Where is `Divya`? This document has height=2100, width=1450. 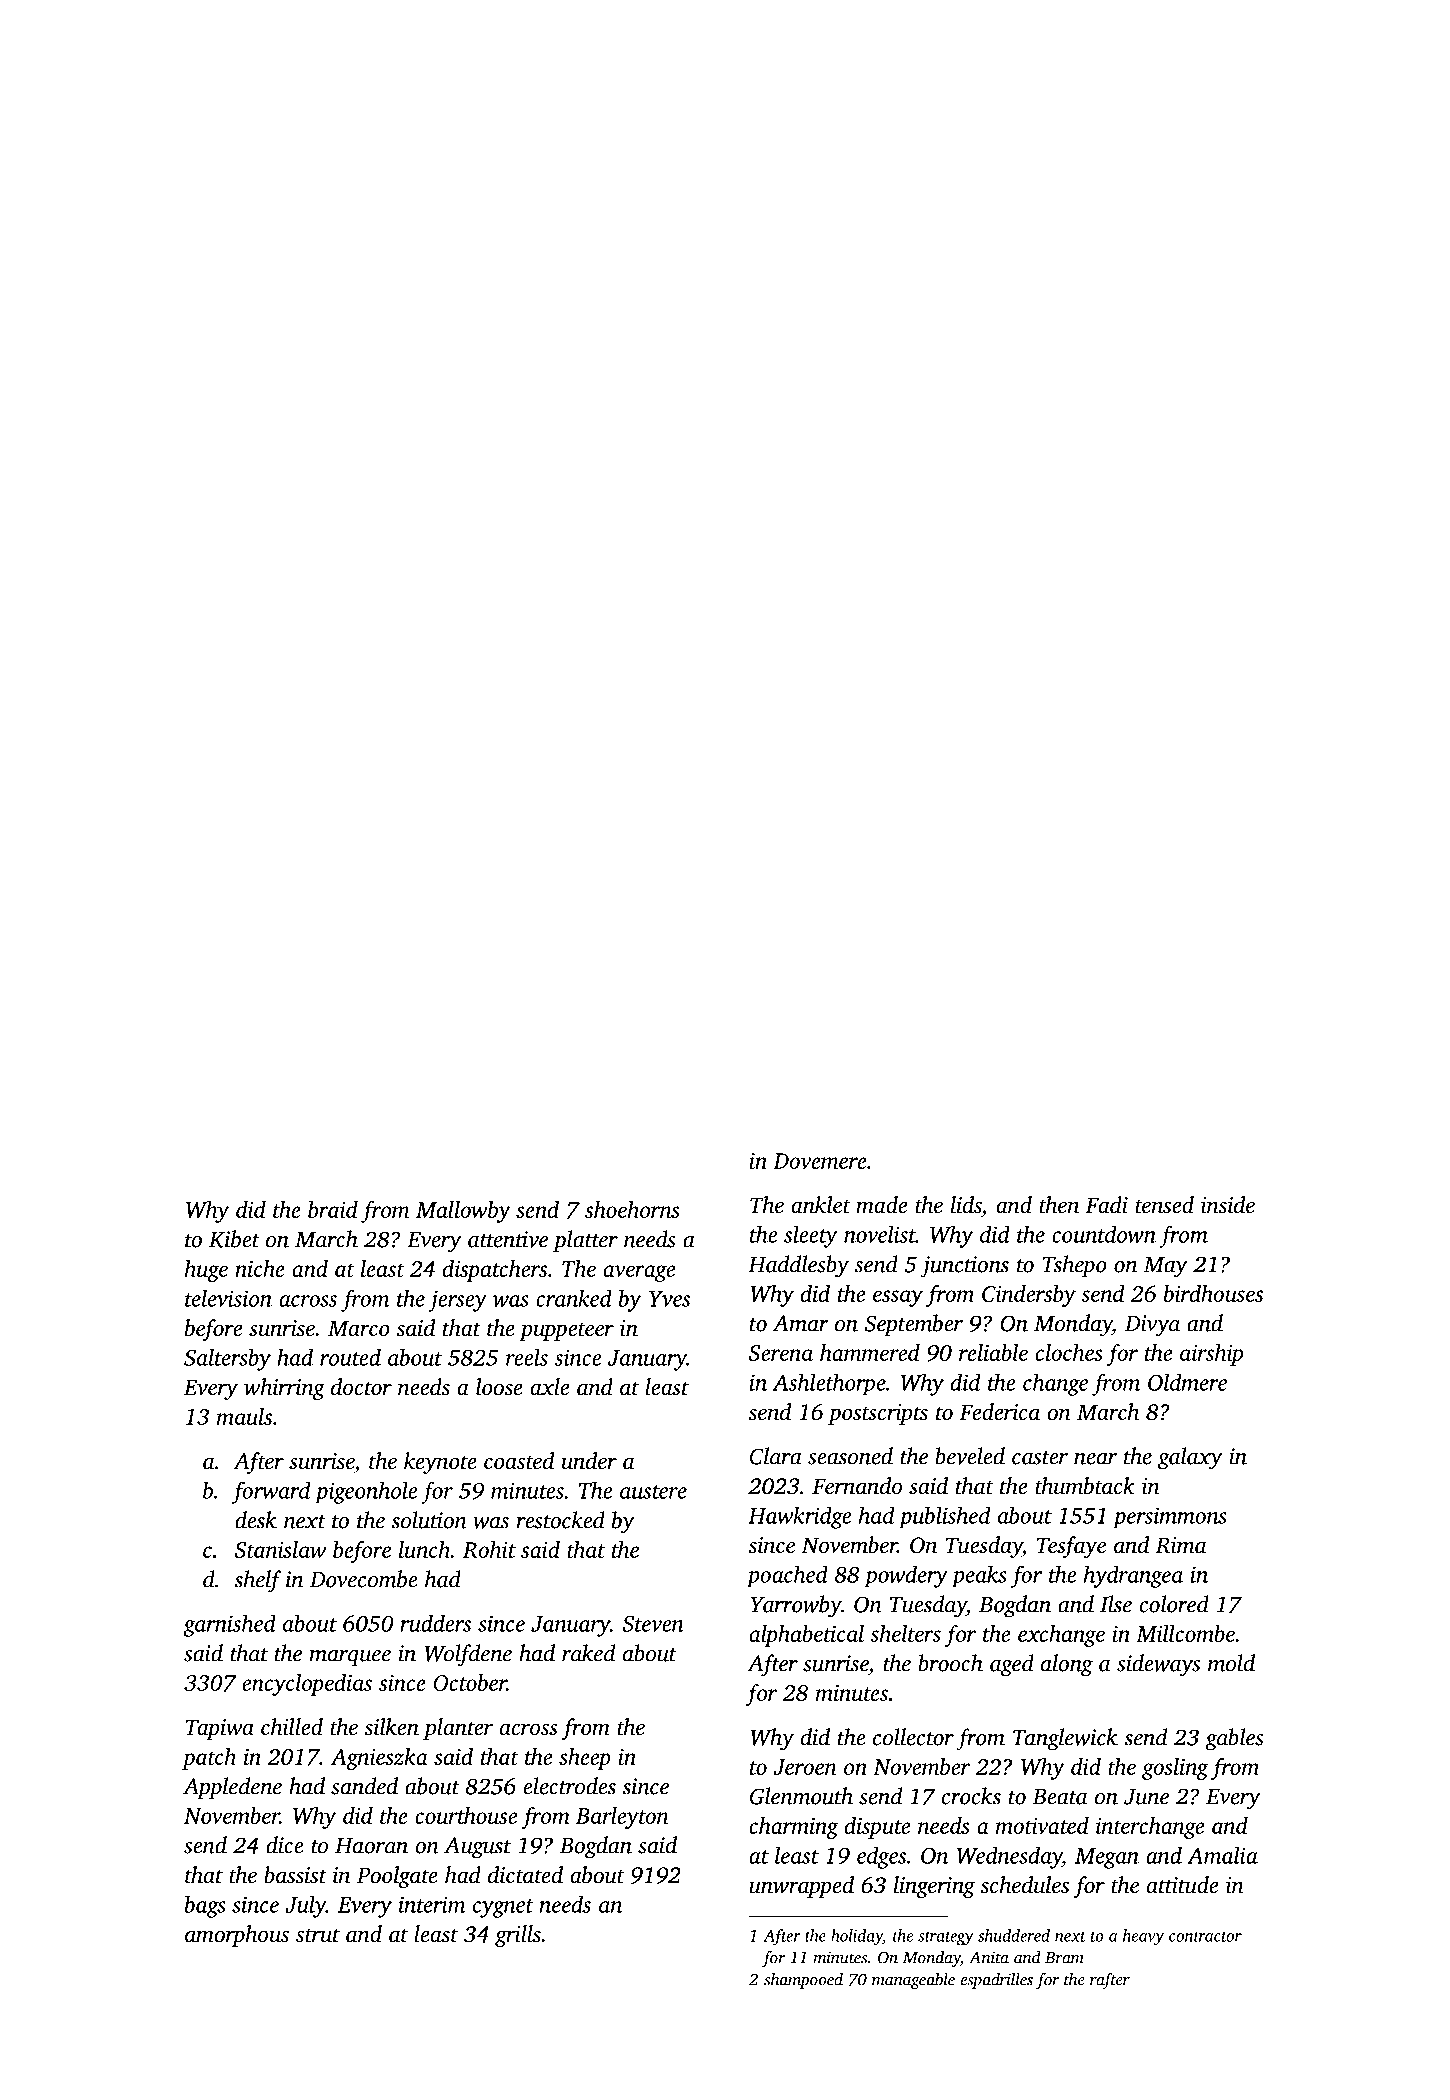
Divya is located at coordinates (1152, 1326).
